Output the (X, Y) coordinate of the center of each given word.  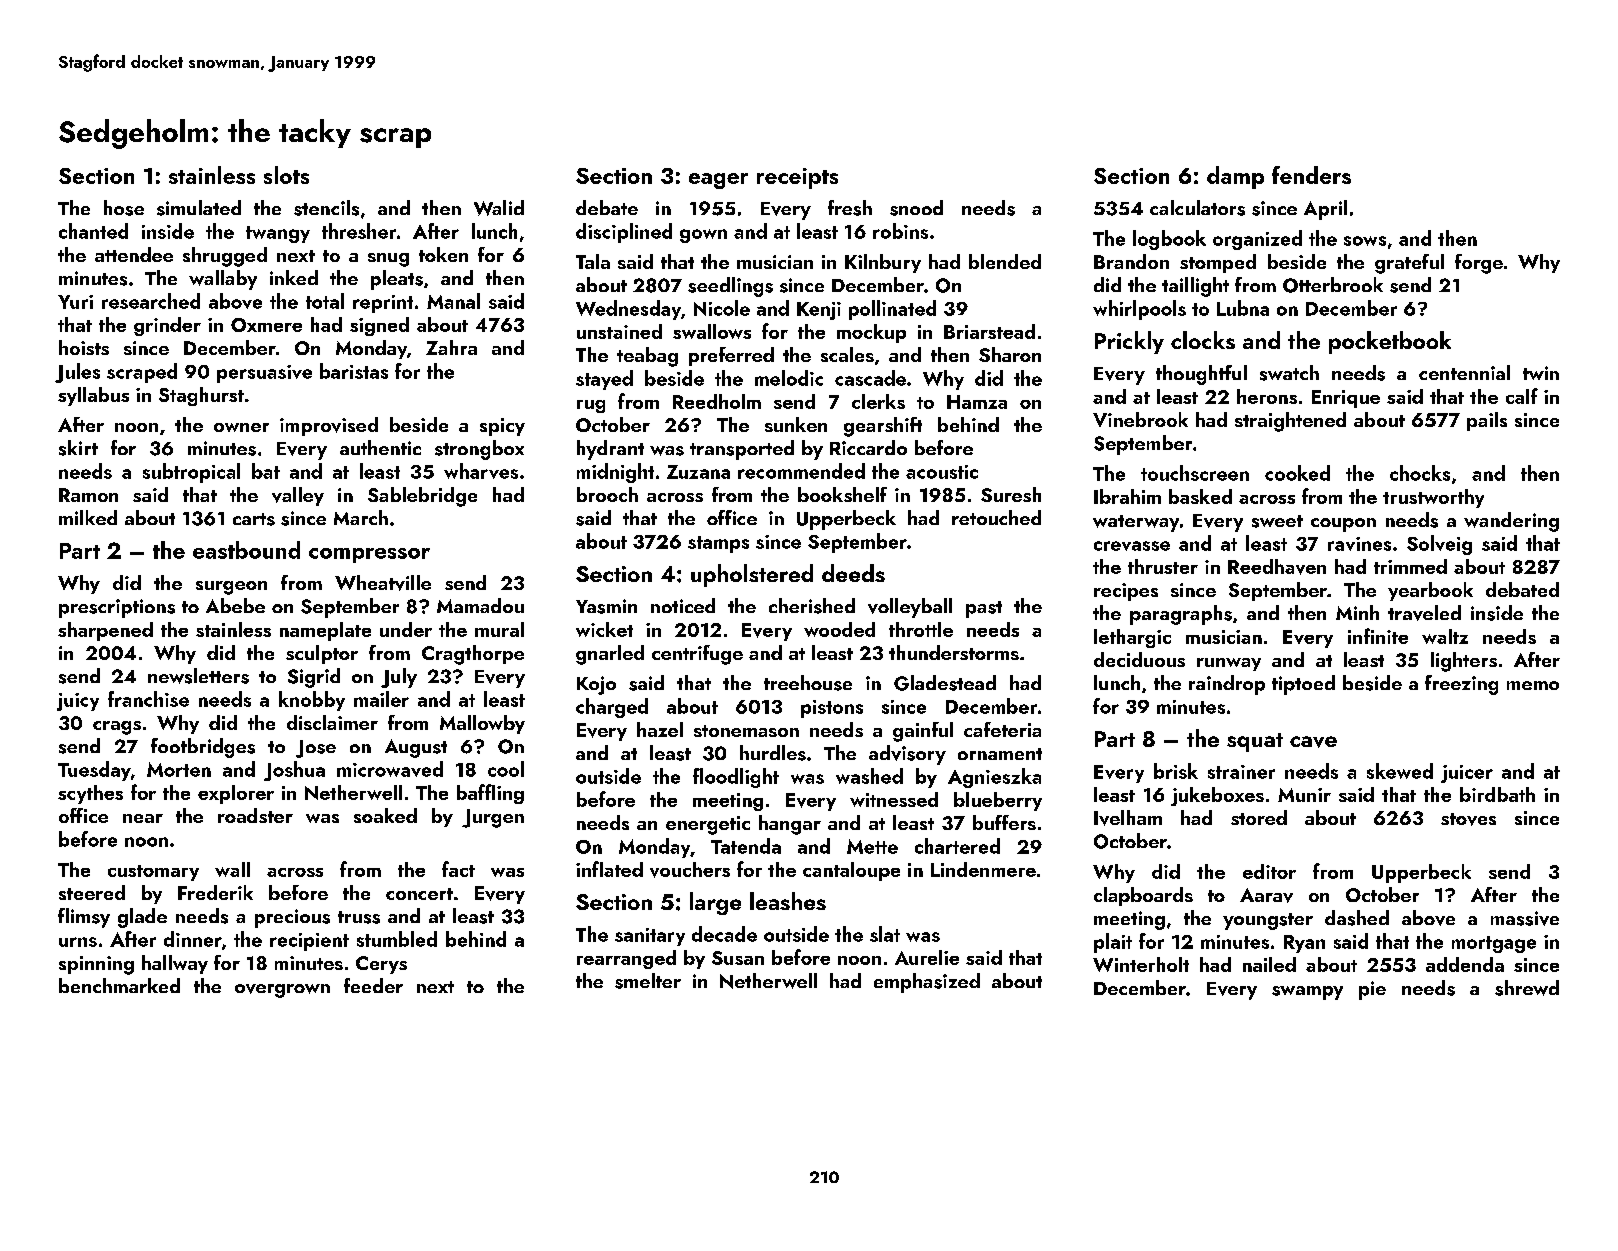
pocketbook (1390, 342)
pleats (397, 280)
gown (703, 236)
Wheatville (383, 583)
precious (292, 918)
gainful (923, 732)
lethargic (1132, 638)
